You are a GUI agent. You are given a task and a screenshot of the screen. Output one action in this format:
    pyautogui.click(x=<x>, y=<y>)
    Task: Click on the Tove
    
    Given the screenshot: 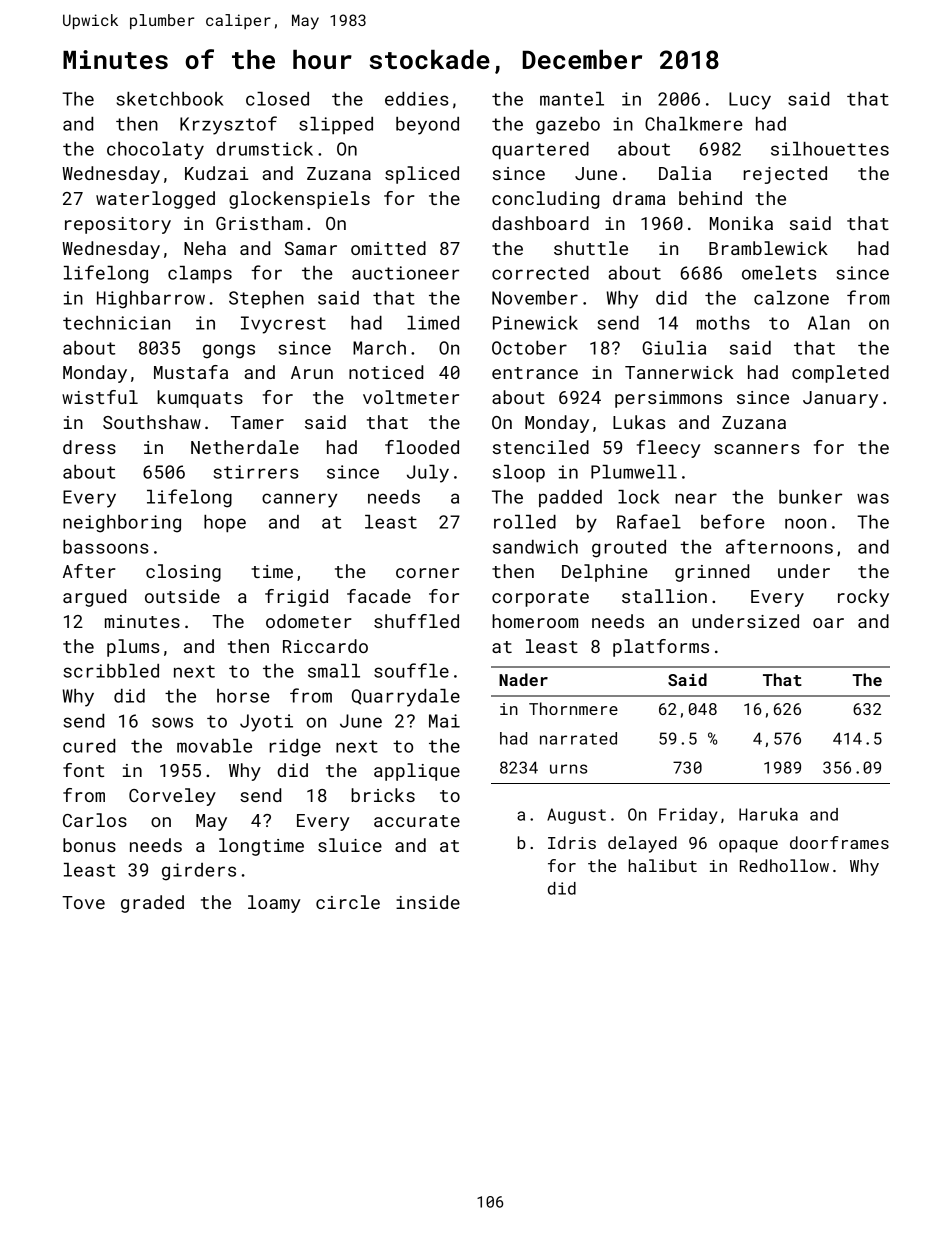 What is the action you would take?
    pyautogui.click(x=83, y=902)
